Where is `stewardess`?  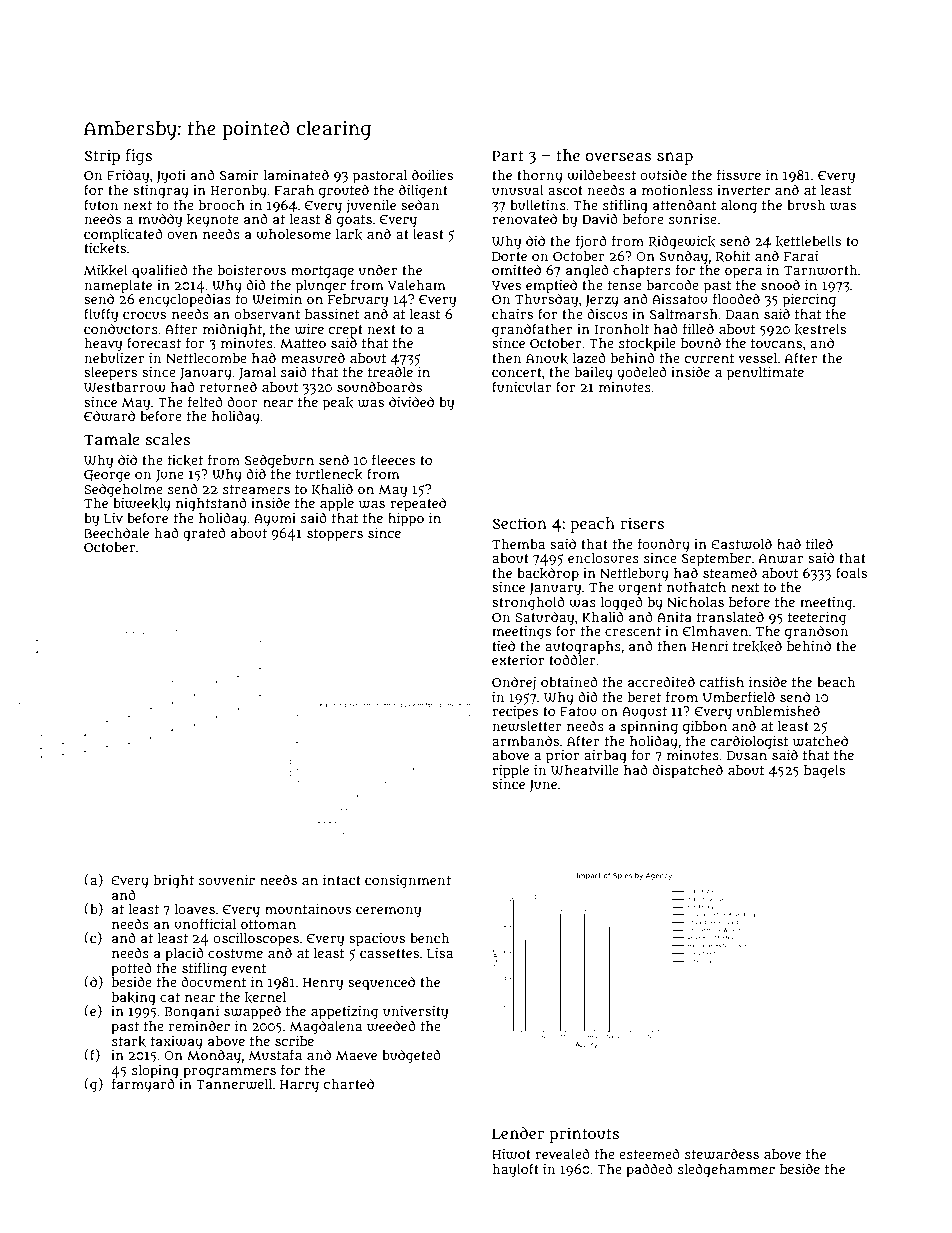 stewardess is located at coordinates (722, 1154).
